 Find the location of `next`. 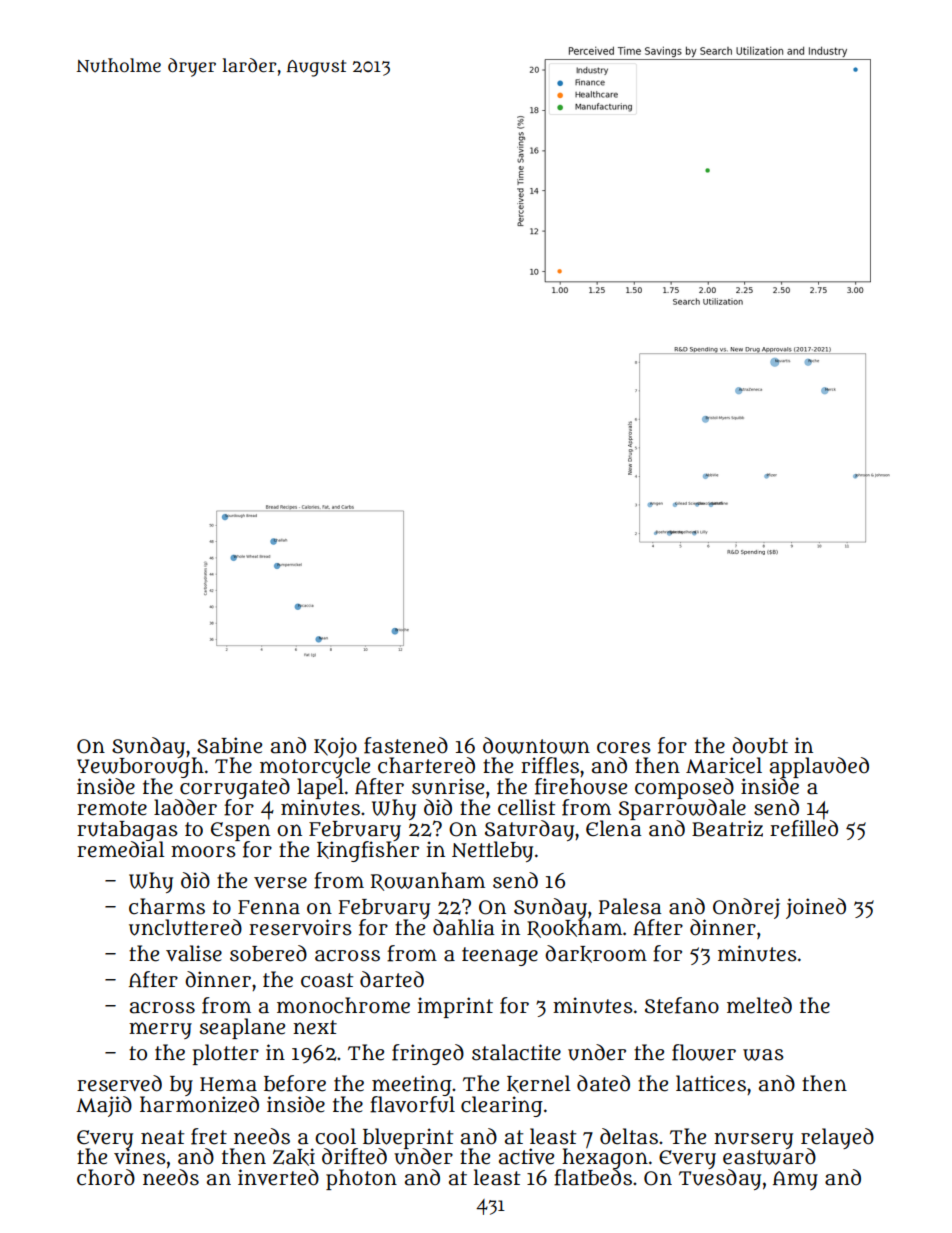

next is located at coordinates (315, 1027).
